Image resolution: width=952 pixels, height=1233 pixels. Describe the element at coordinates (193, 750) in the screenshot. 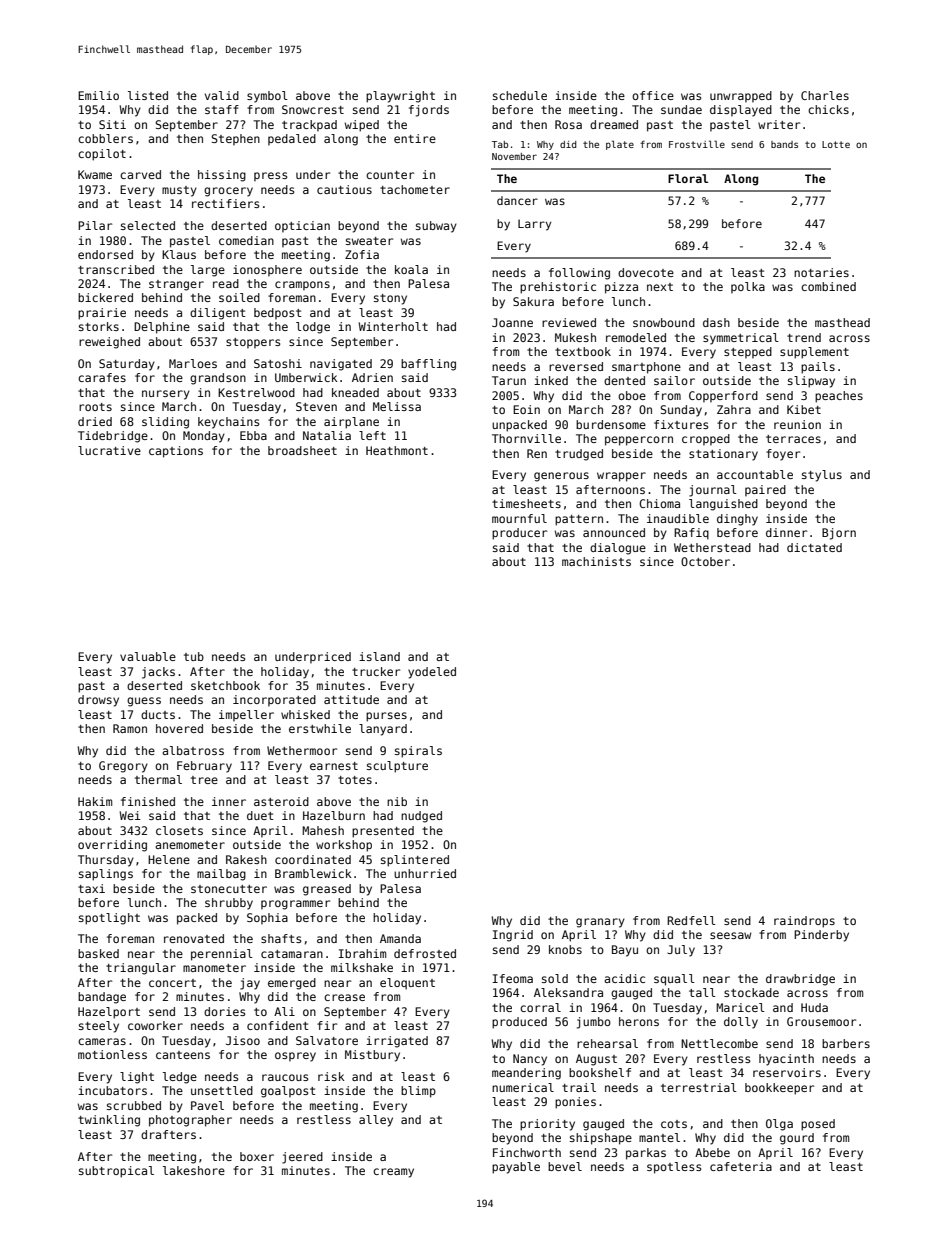

I see `albatross` at that location.
